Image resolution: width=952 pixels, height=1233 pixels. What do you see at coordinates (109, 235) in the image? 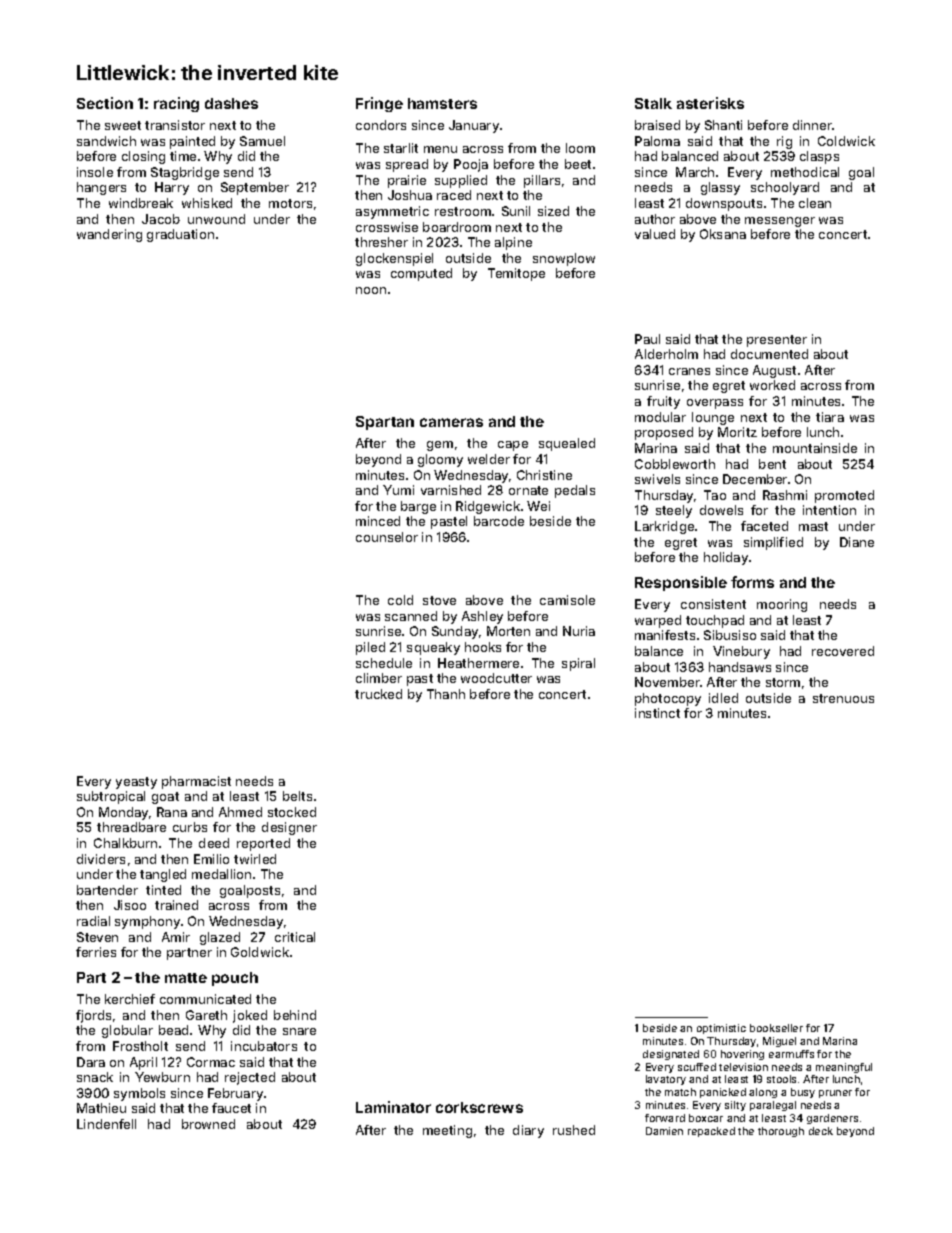
I see `wandering` at bounding box center [109, 235].
